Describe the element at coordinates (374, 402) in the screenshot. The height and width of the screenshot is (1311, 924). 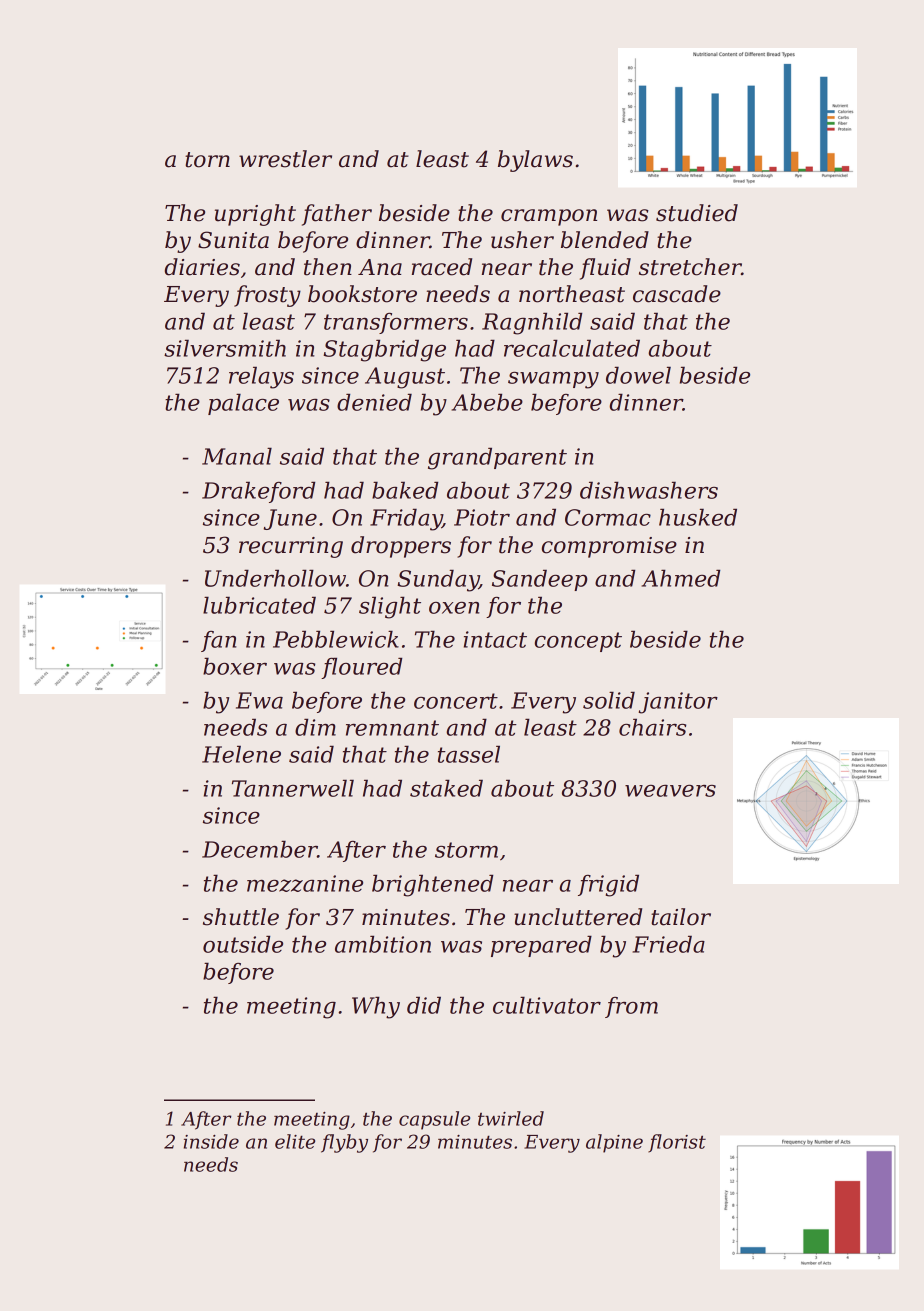
I see `denied` at that location.
